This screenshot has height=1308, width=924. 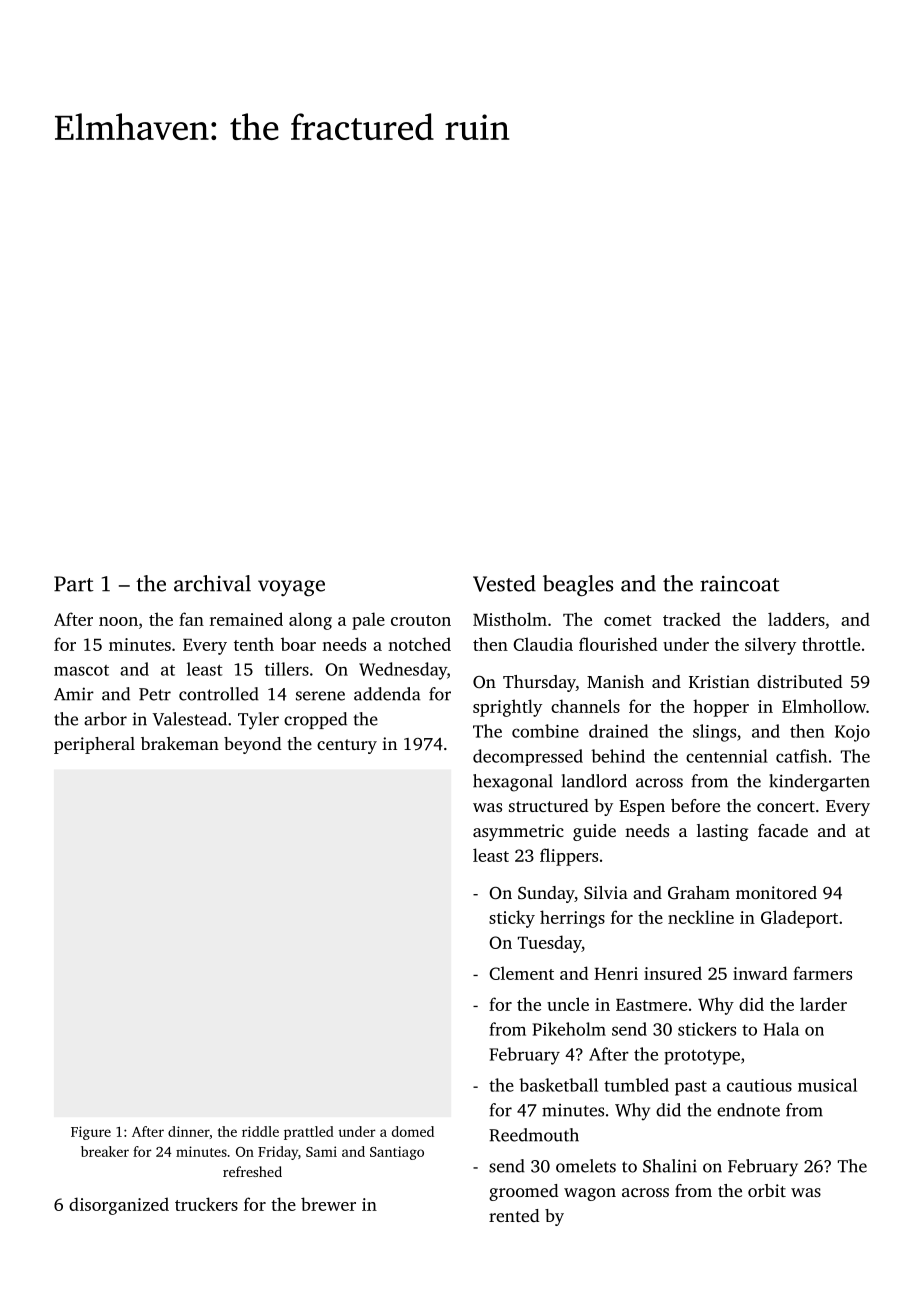 What do you see at coordinates (831, 644) in the screenshot?
I see `throttle` at bounding box center [831, 644].
